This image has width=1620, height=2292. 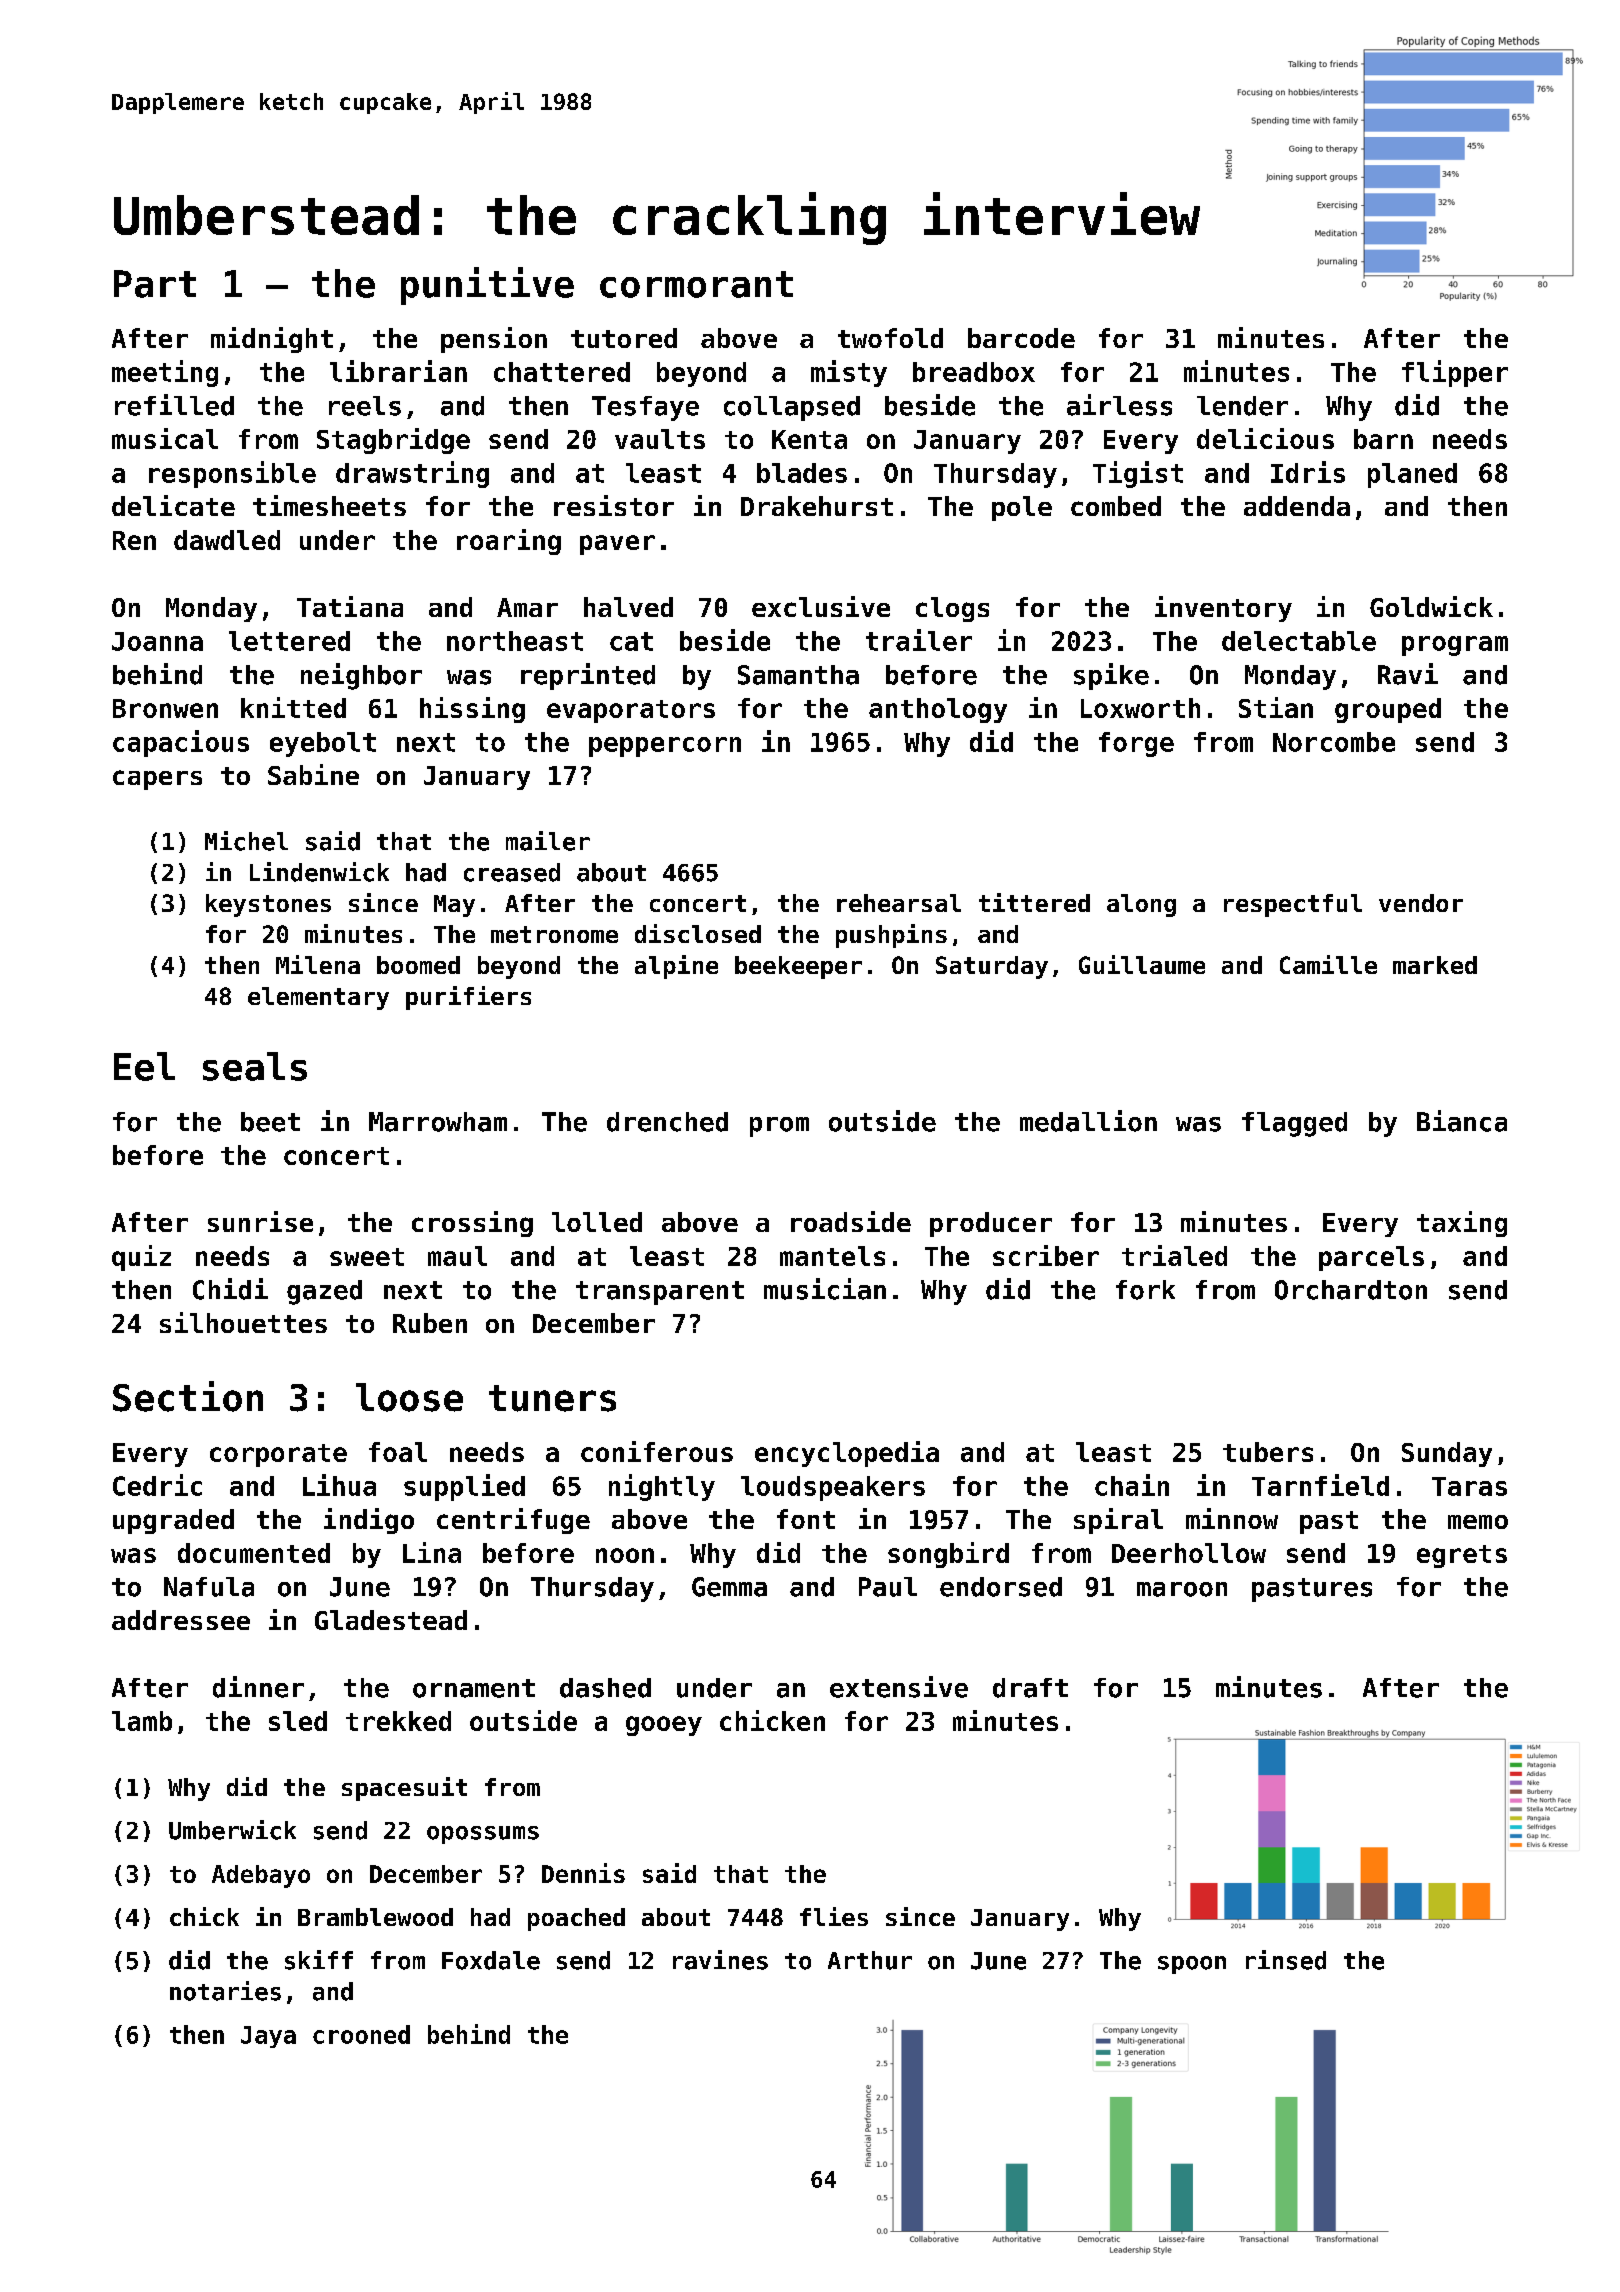 What do you see at coordinates (696, 284) in the image?
I see `cormorant` at bounding box center [696, 284].
